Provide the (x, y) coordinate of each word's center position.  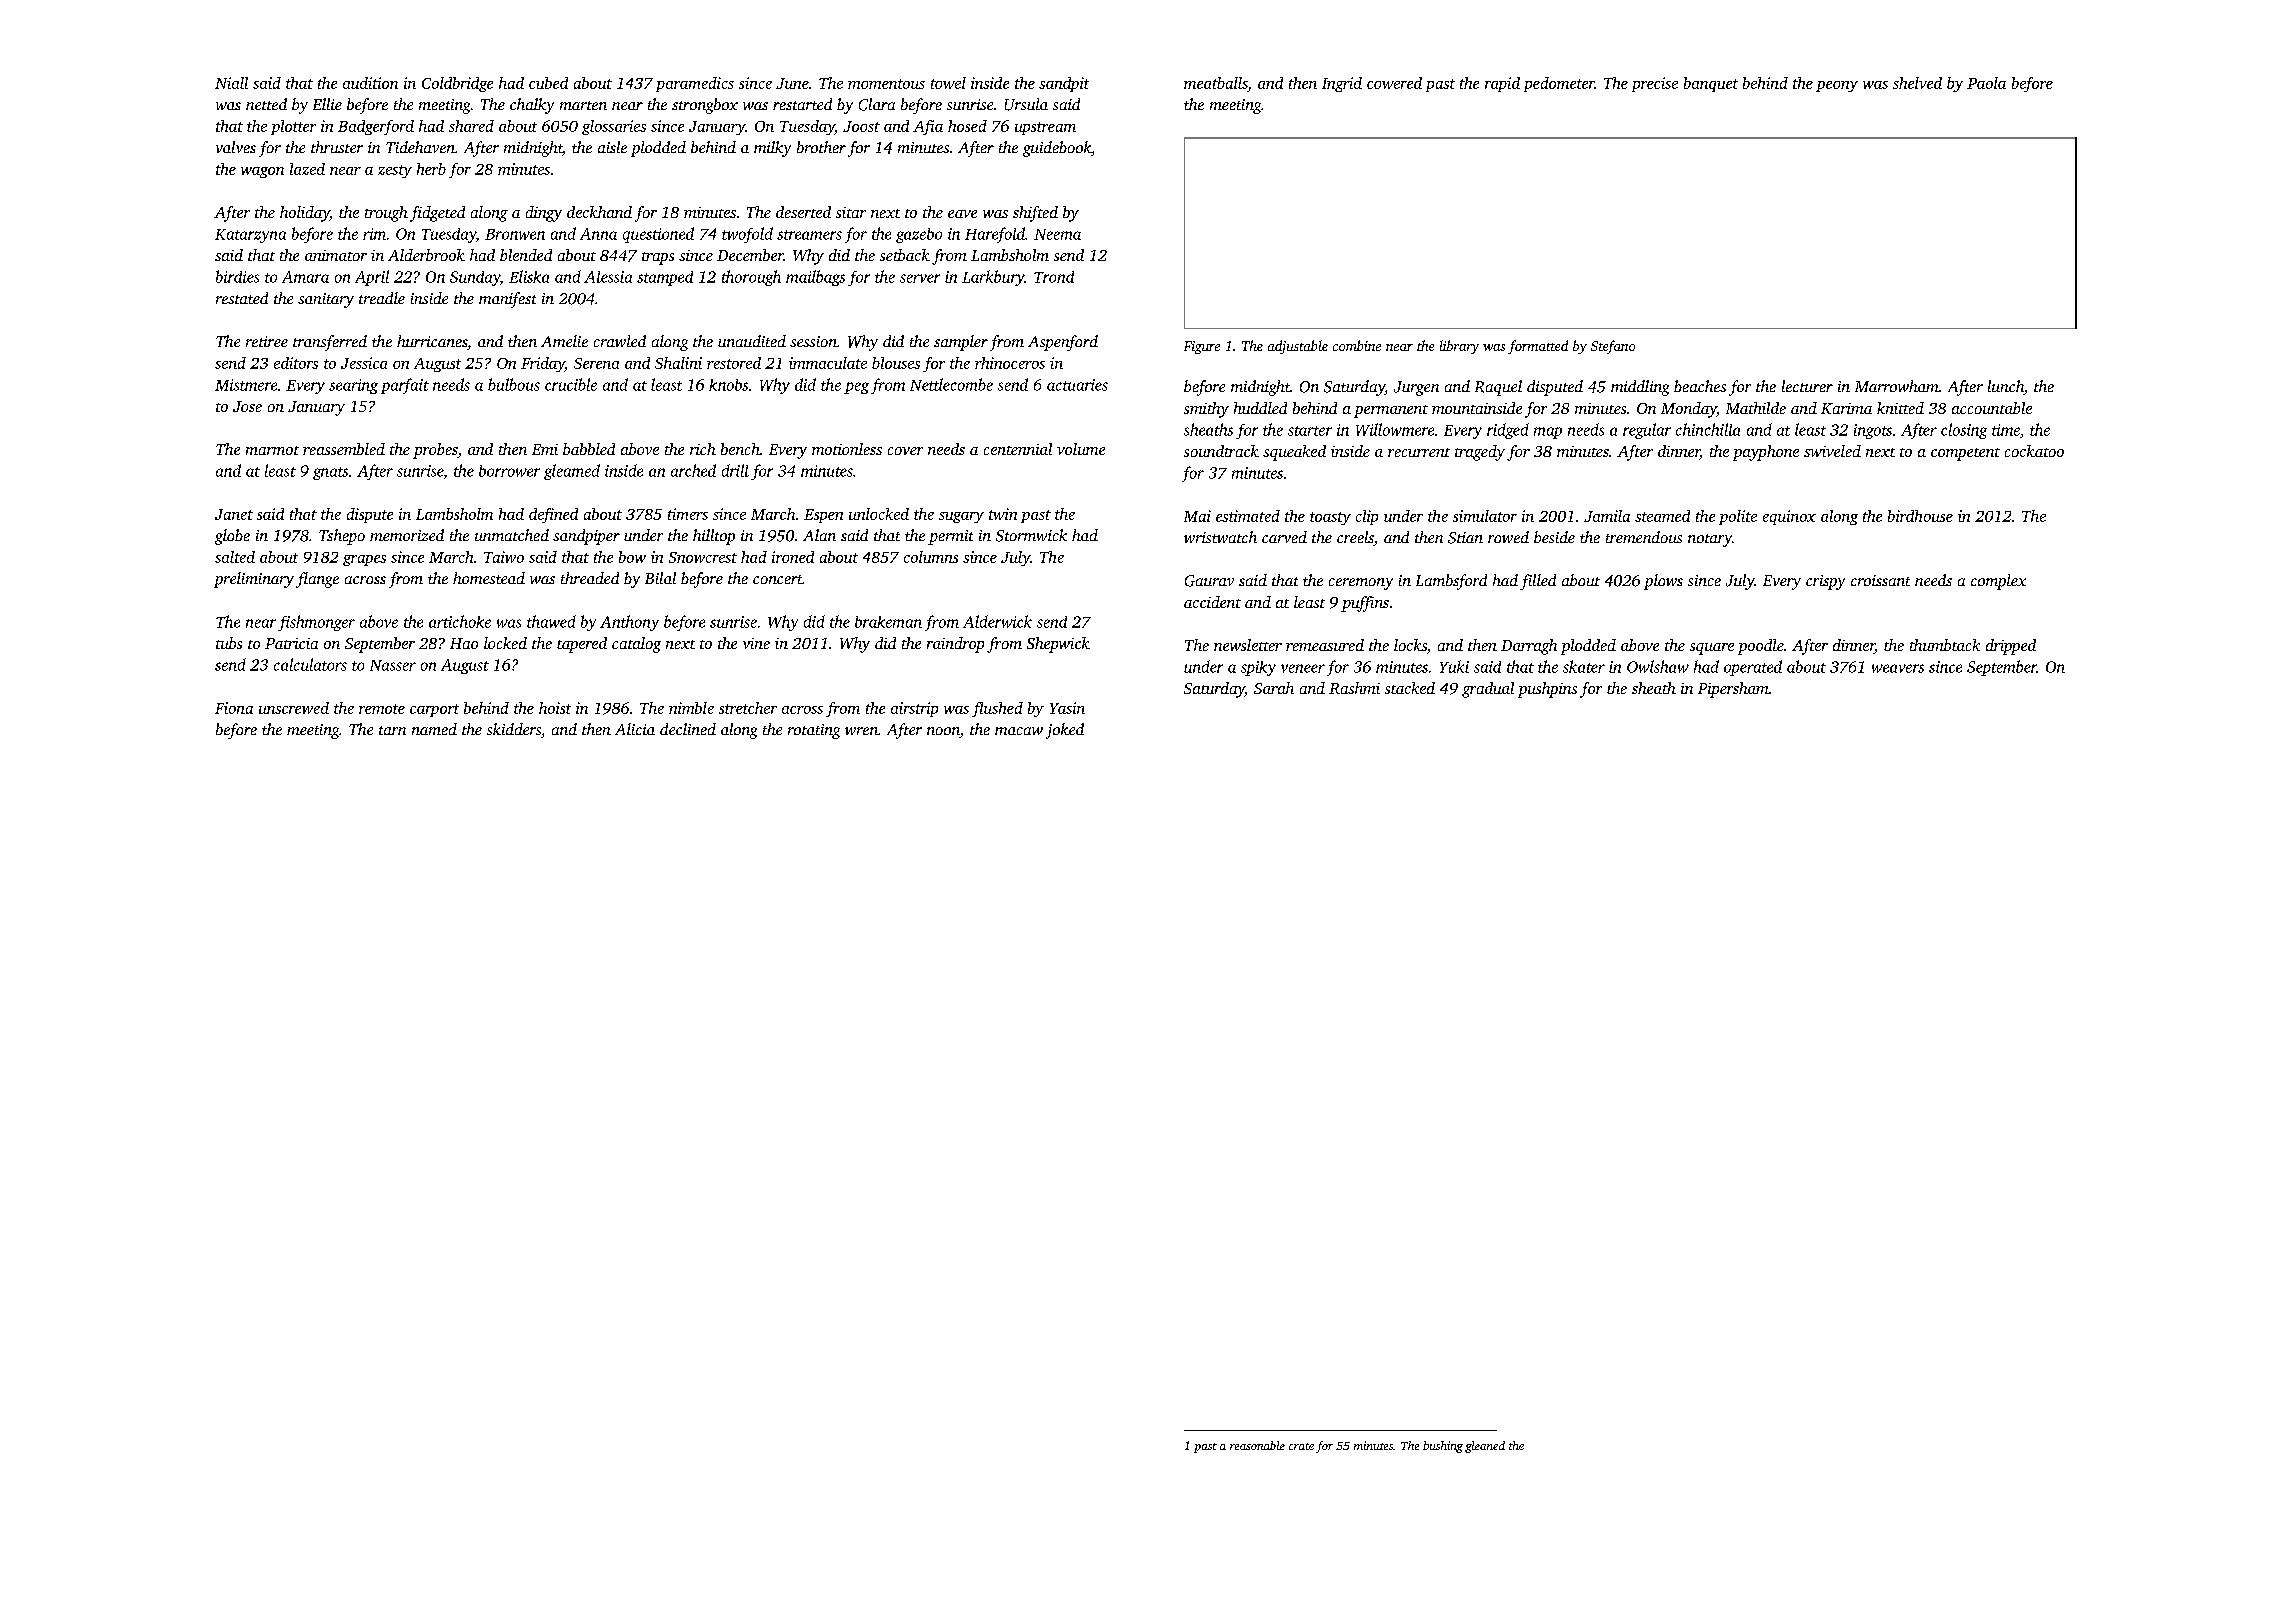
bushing (1443, 1447)
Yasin (1067, 708)
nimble (691, 708)
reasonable (1257, 1445)
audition (370, 83)
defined (553, 515)
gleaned (1485, 1447)
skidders (514, 729)
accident (1212, 602)
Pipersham (1733, 690)
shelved (1917, 83)
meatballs (1216, 83)
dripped (2011, 647)
